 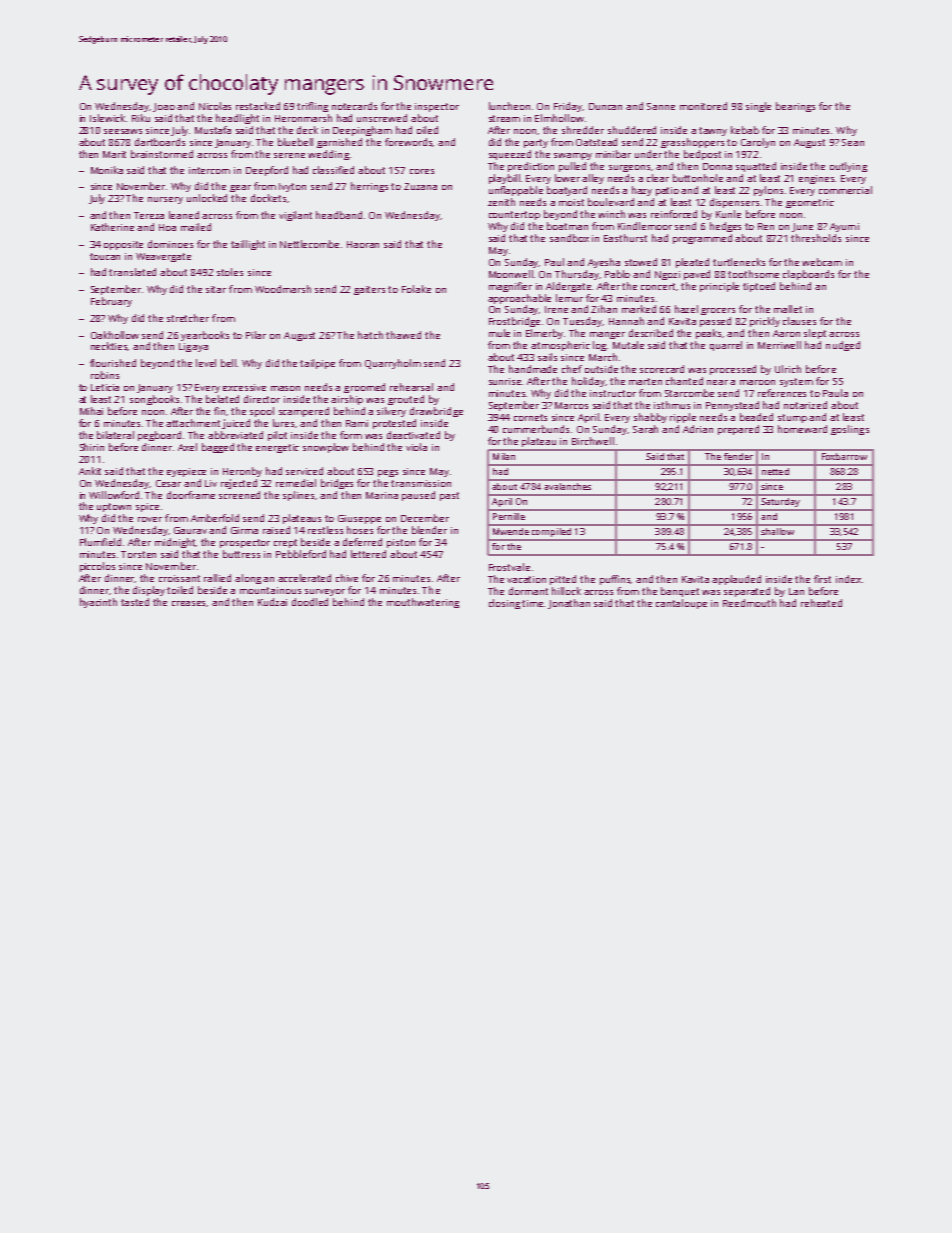 What do you see at coordinates (795, 107) in the page?
I see `bearings` at bounding box center [795, 107].
